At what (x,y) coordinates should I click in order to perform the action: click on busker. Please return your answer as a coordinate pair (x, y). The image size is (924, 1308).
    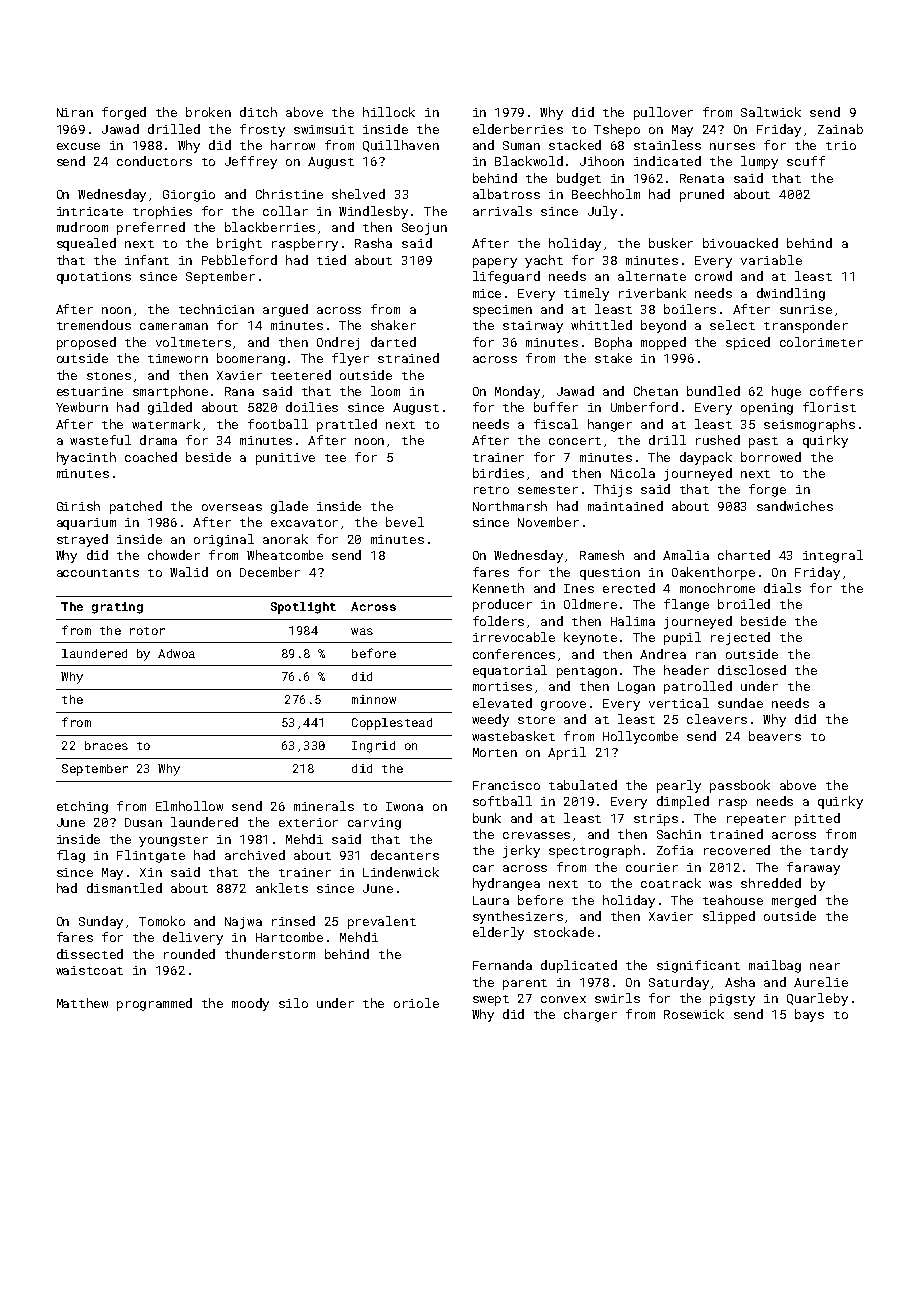
    Looking at the image, I should click on (671, 243).
